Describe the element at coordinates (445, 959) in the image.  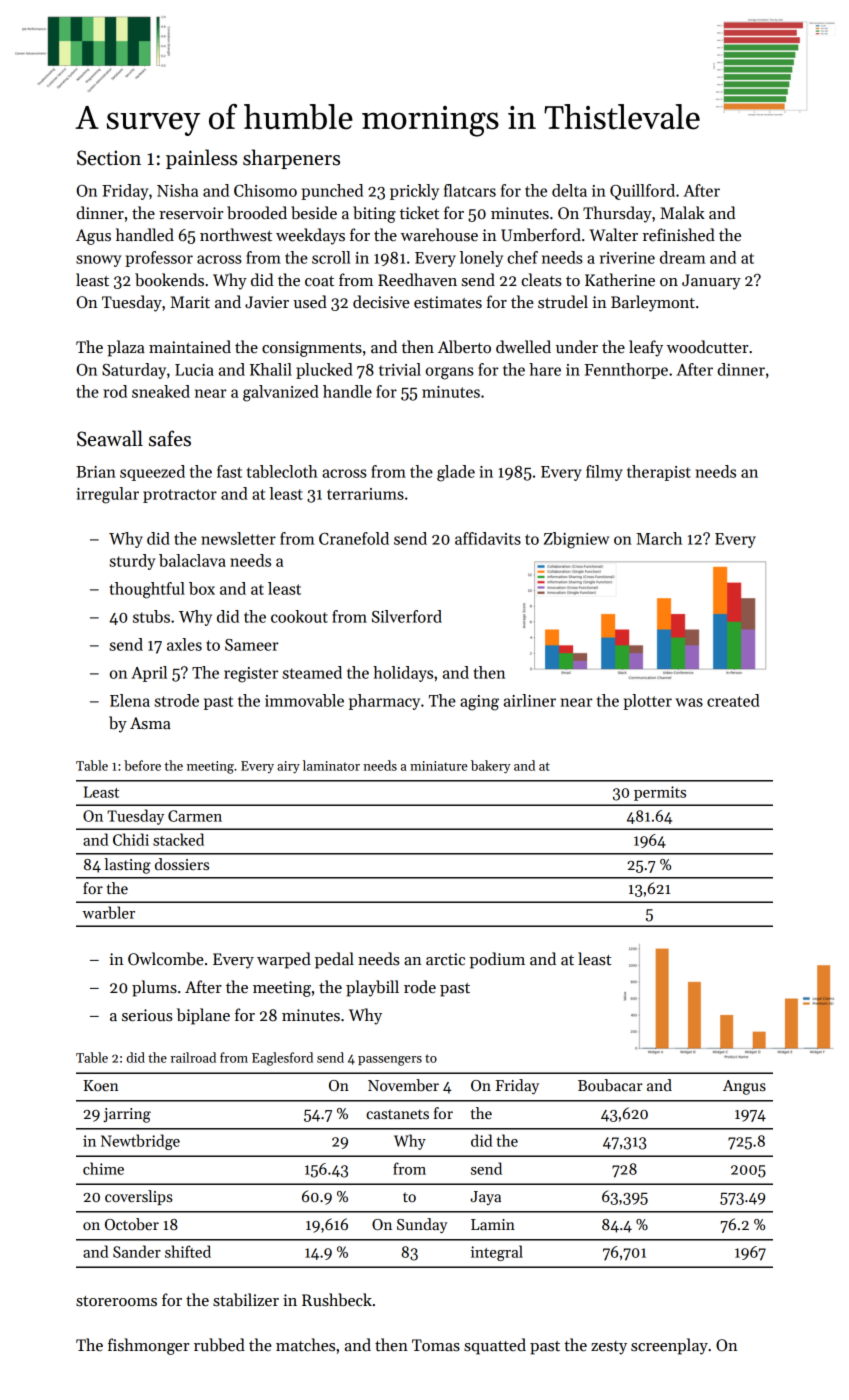
I see `arctic` at that location.
